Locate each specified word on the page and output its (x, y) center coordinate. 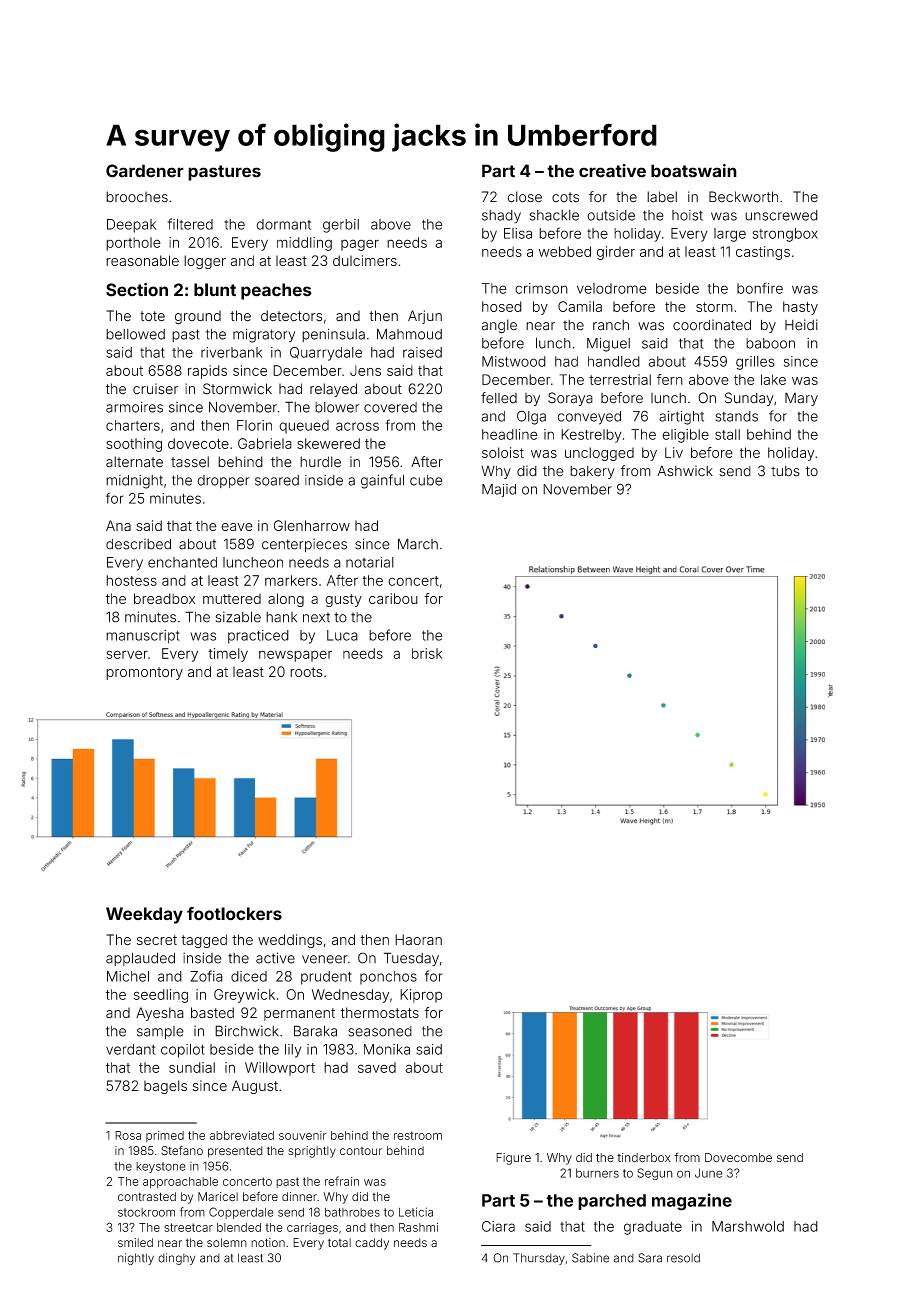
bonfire (760, 288)
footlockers (234, 914)
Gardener (145, 171)
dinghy (176, 1259)
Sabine (590, 1258)
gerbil (341, 226)
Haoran (418, 939)
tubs (785, 471)
